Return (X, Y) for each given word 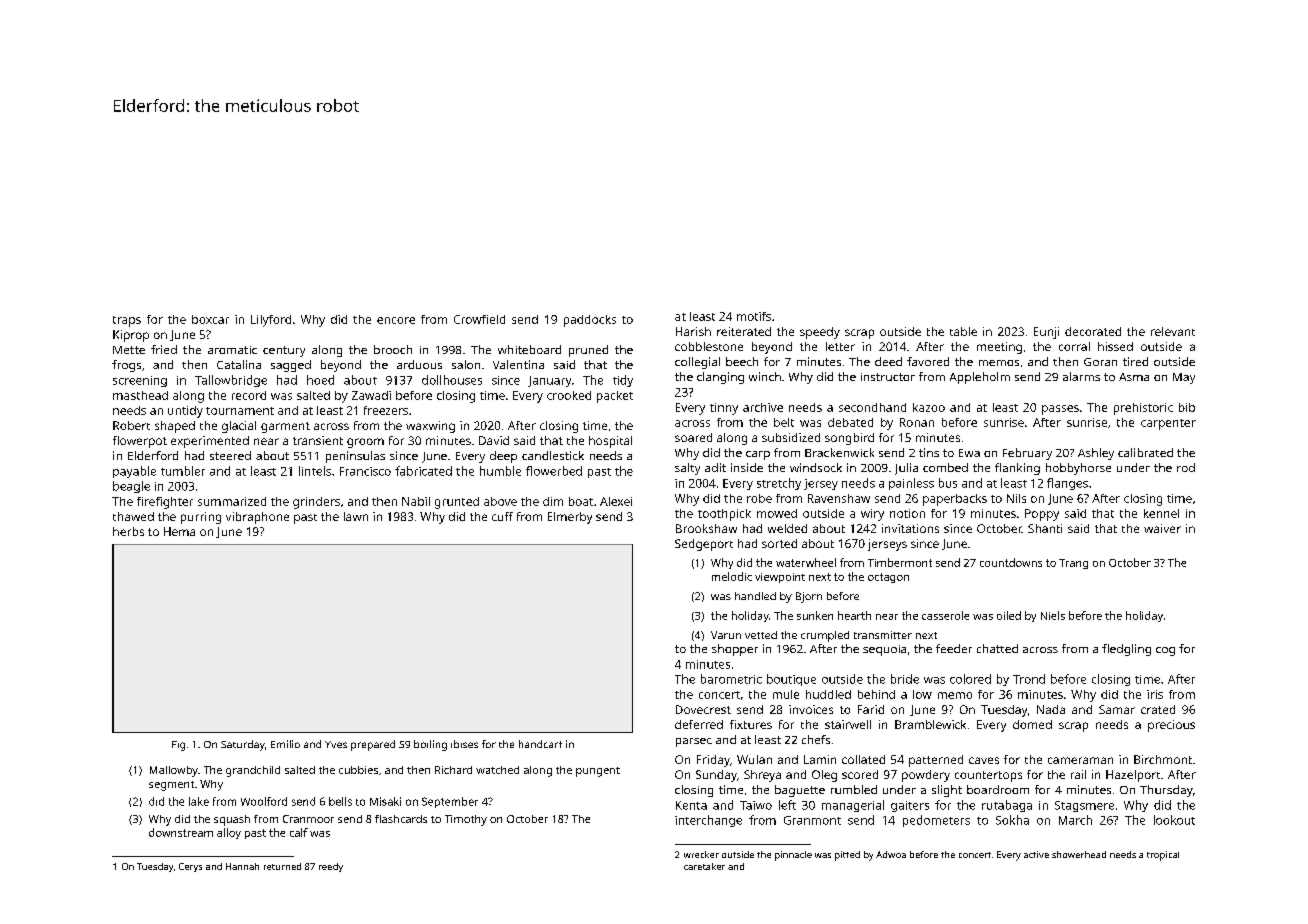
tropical (1163, 856)
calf (299, 832)
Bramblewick (930, 724)
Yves (336, 744)
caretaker (704, 866)
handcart (540, 744)
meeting (999, 348)
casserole (945, 615)
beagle (131, 487)
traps (127, 321)
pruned (588, 351)
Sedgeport (704, 545)
